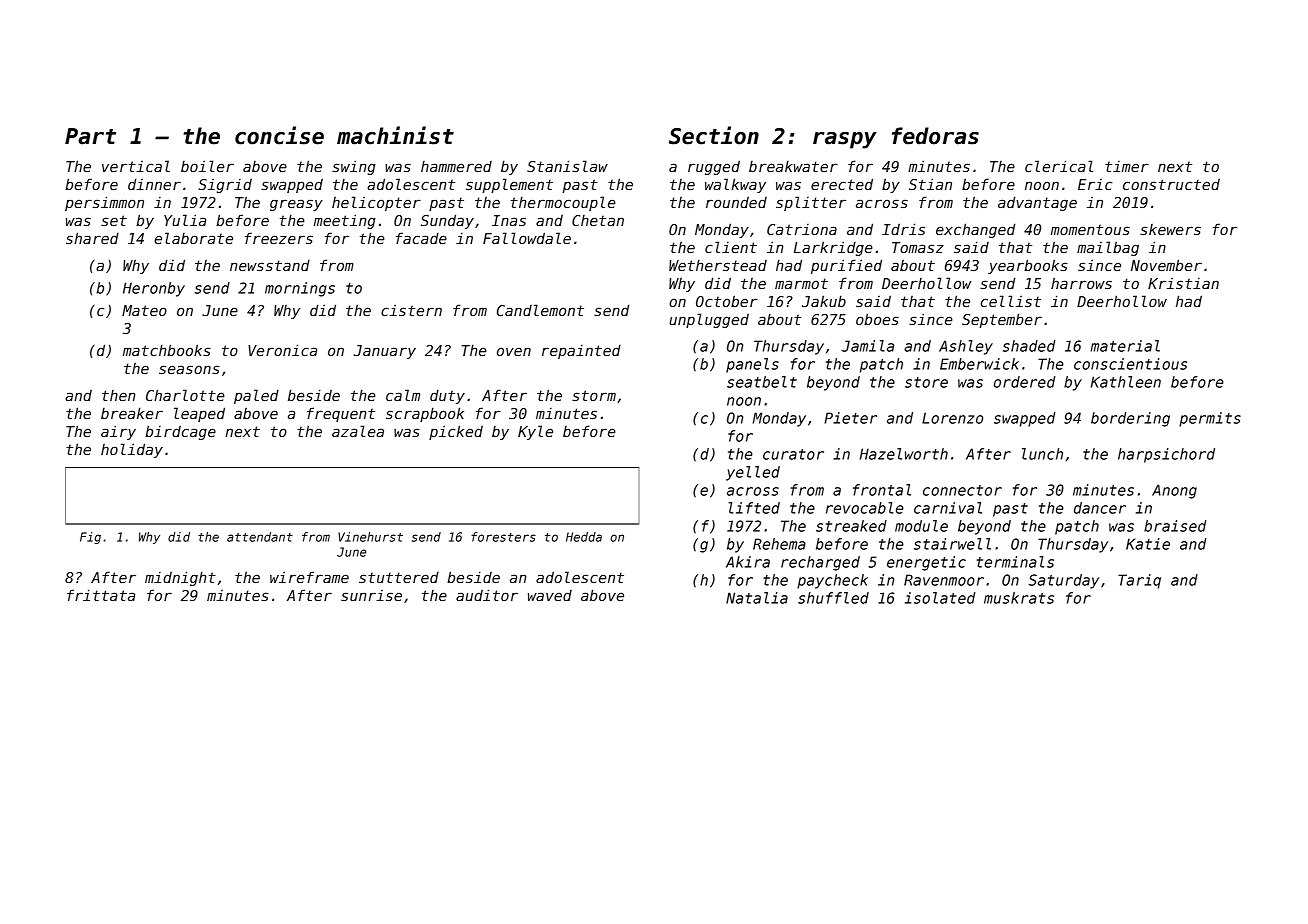 The image size is (1308, 924). What do you see at coordinates (850, 418) in the screenshot?
I see `Pieter` at bounding box center [850, 418].
